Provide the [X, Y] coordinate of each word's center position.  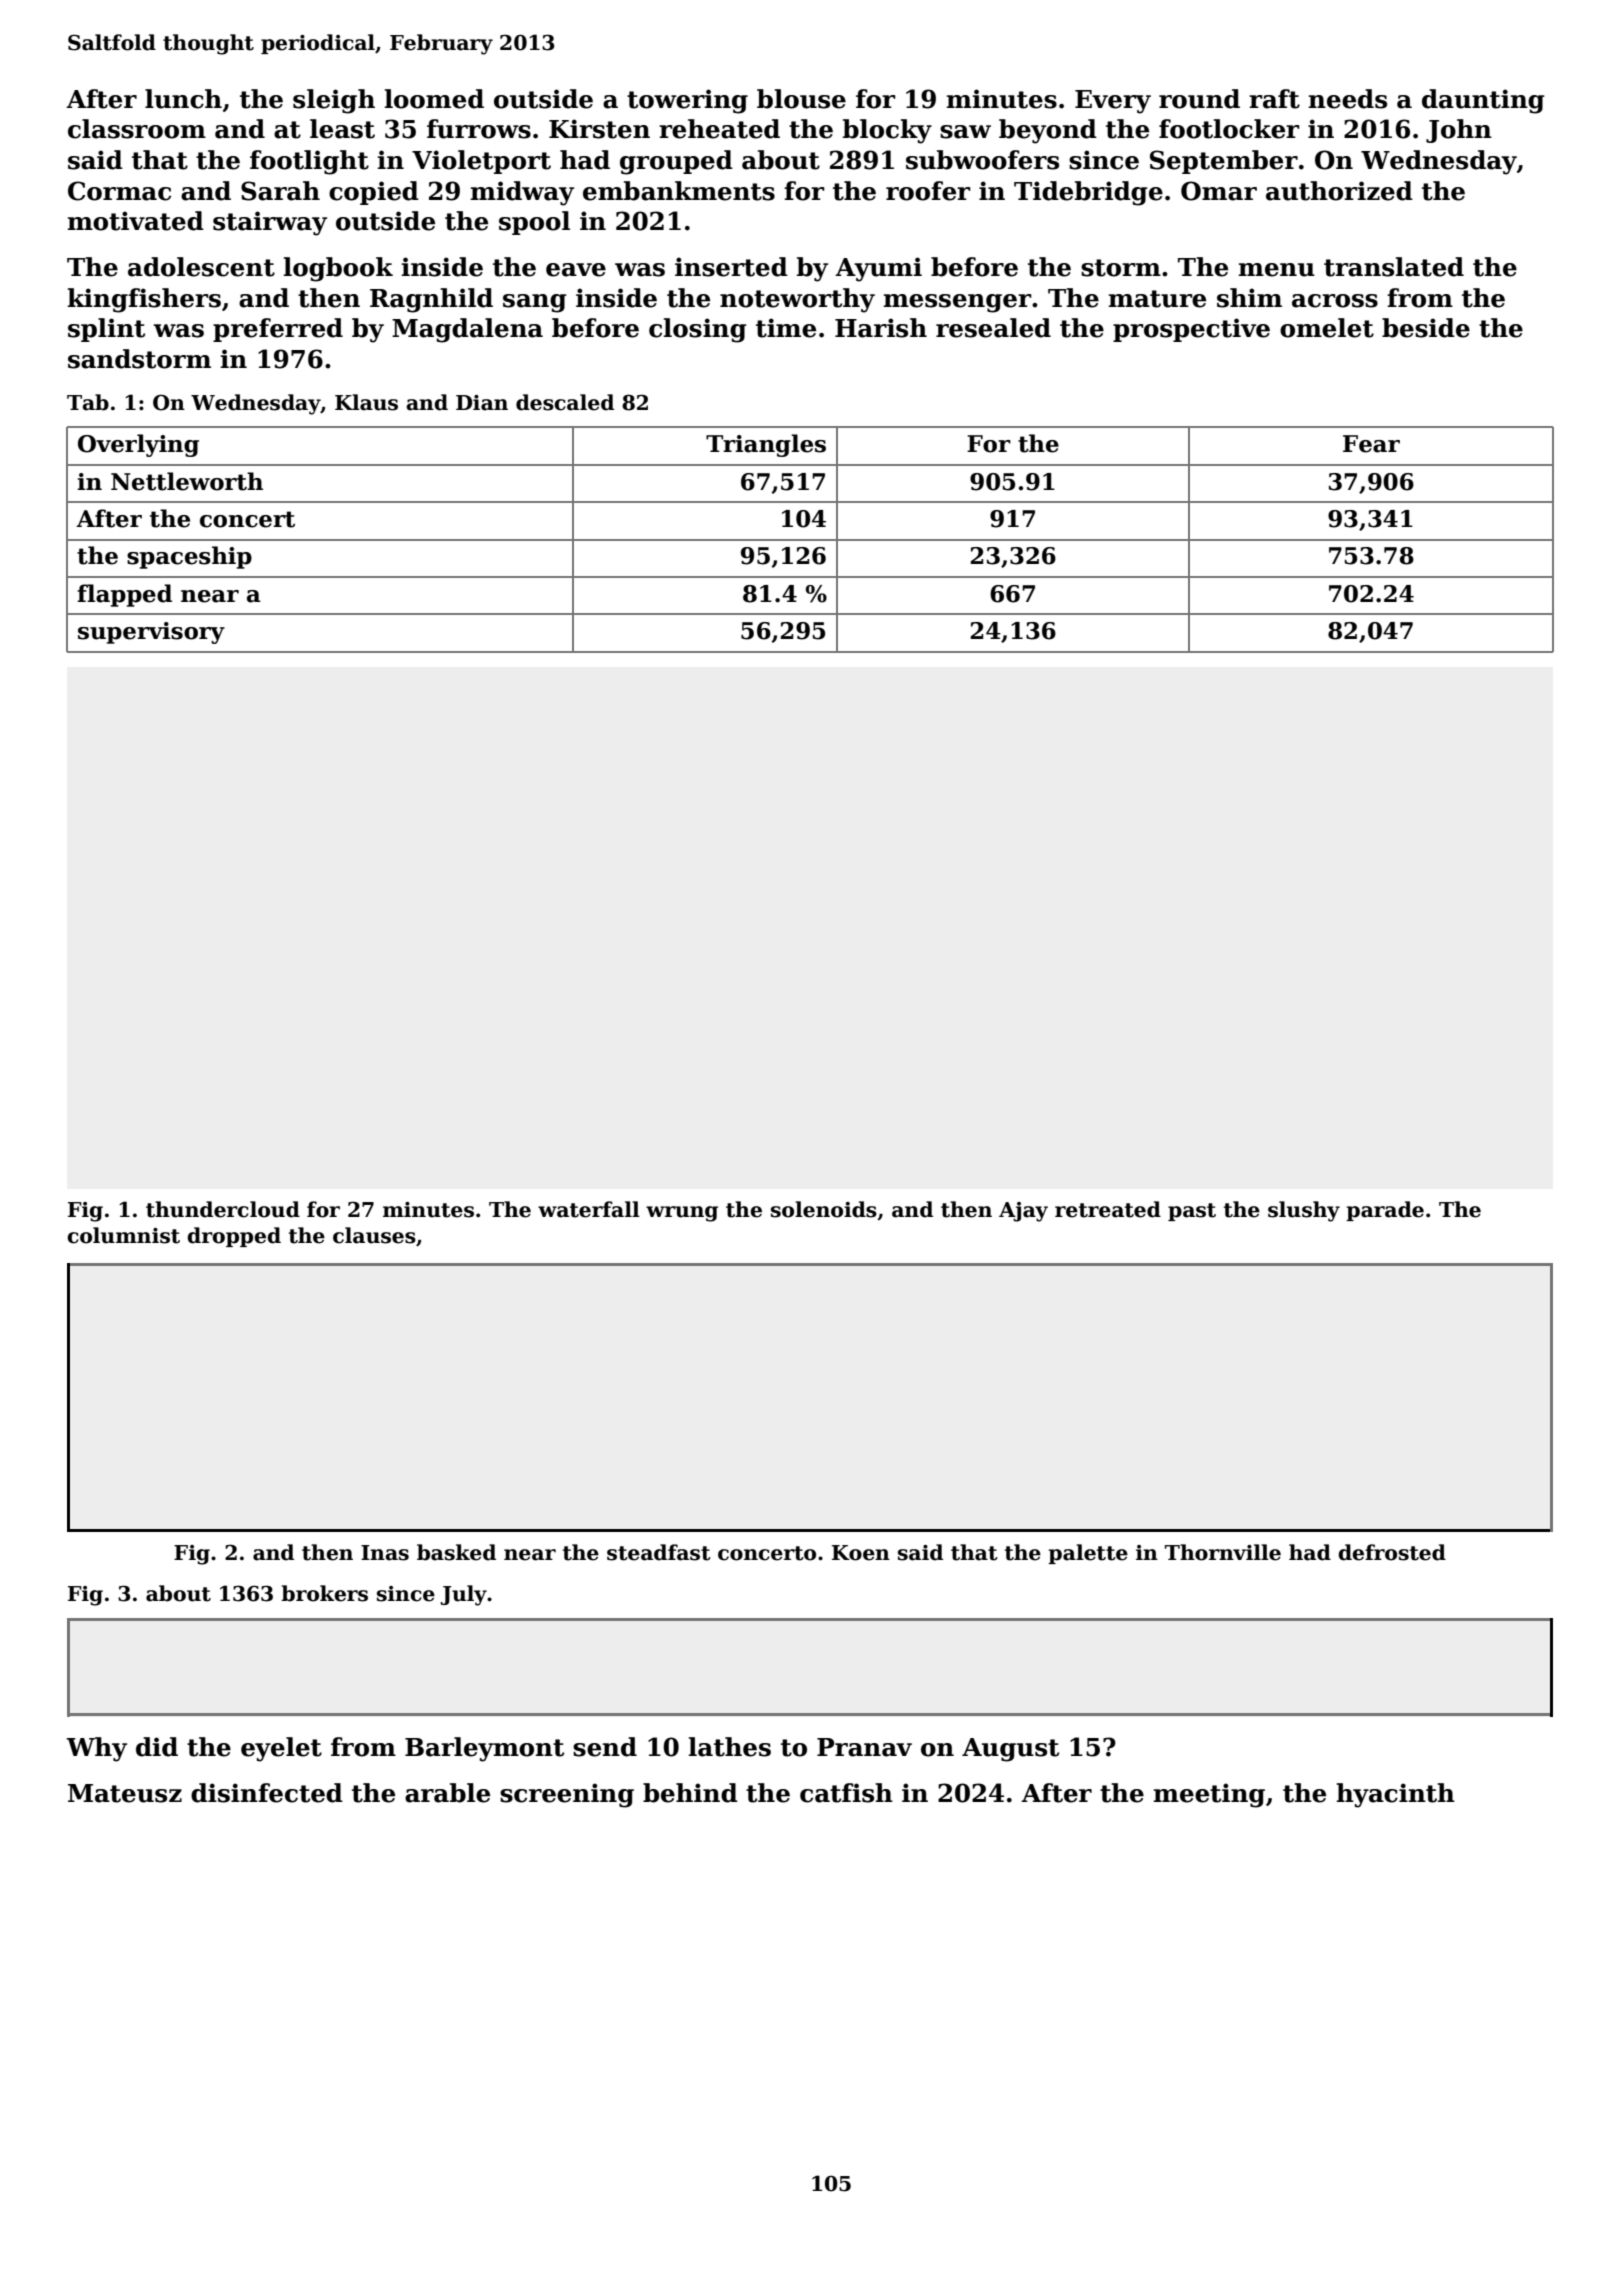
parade [1385, 1211]
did [157, 1747]
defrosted [1392, 1552]
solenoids [824, 1209]
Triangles [766, 445]
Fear [1371, 444]
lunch [183, 99]
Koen [861, 1553]
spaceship [189, 557]
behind [690, 1793]
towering [687, 101]
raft [1274, 99]
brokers [324, 1593]
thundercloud [223, 1209]
